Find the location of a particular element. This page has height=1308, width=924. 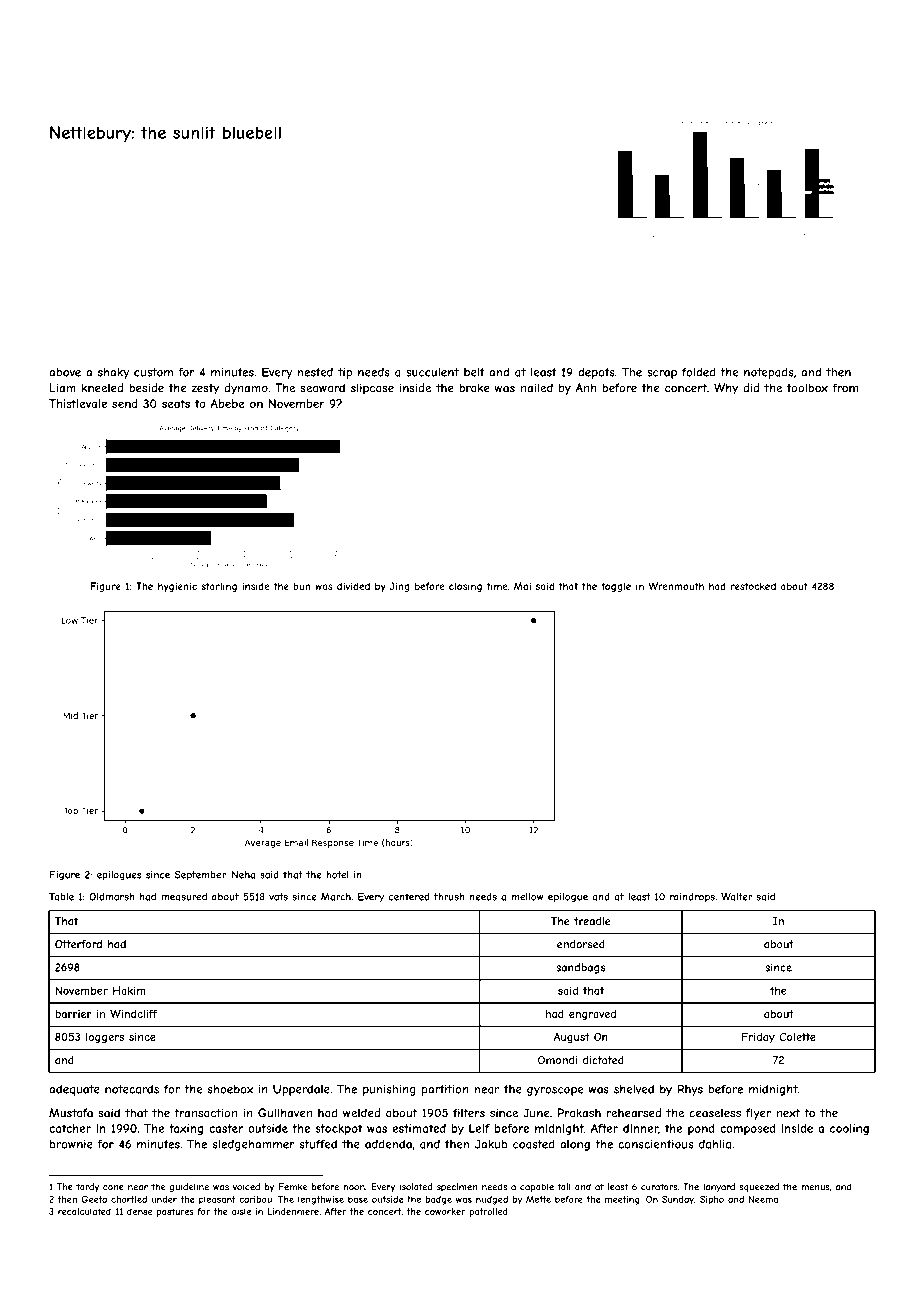

welded is located at coordinates (361, 1113).
